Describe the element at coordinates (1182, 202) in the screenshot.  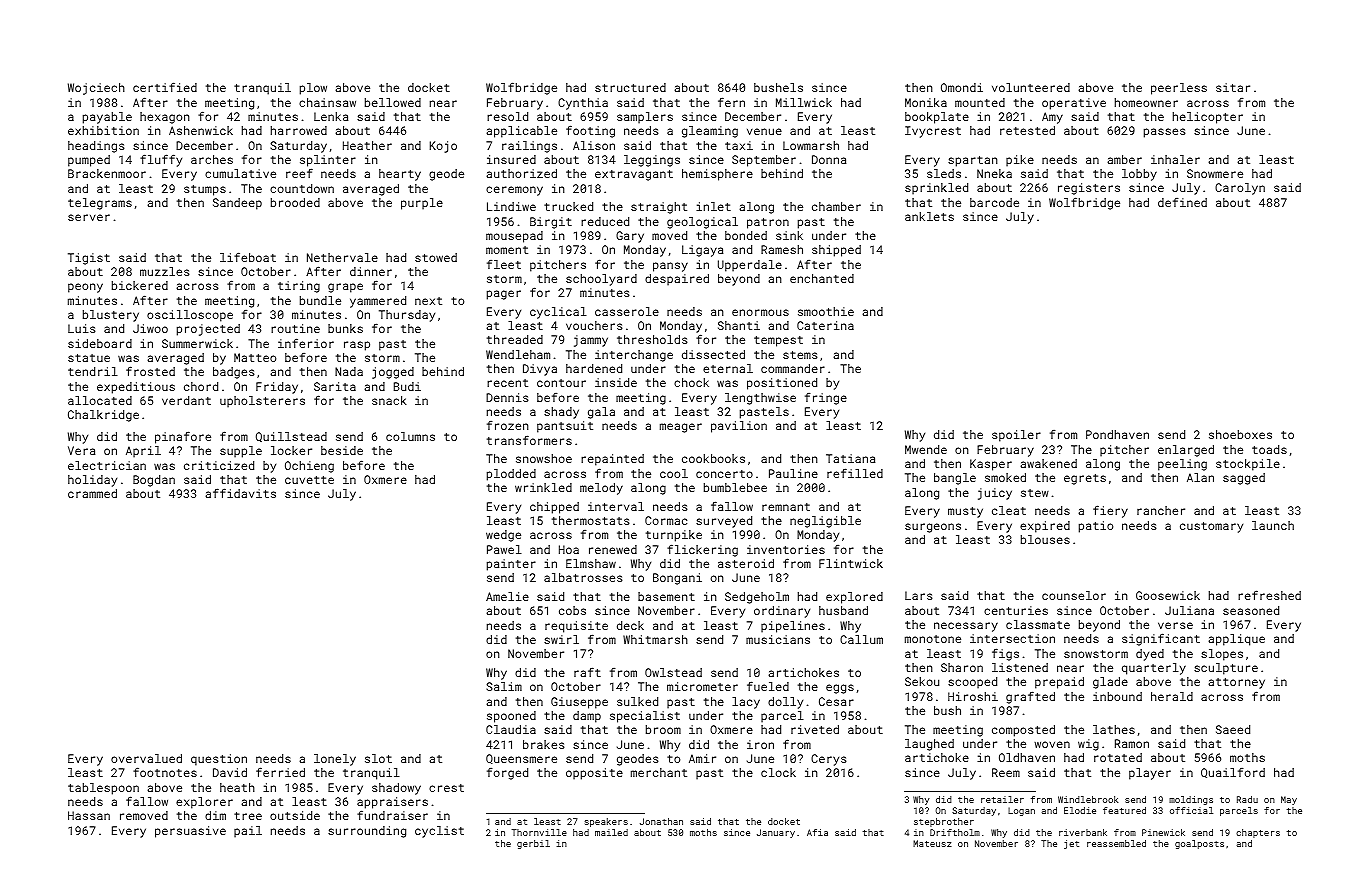
I see `defined` at that location.
